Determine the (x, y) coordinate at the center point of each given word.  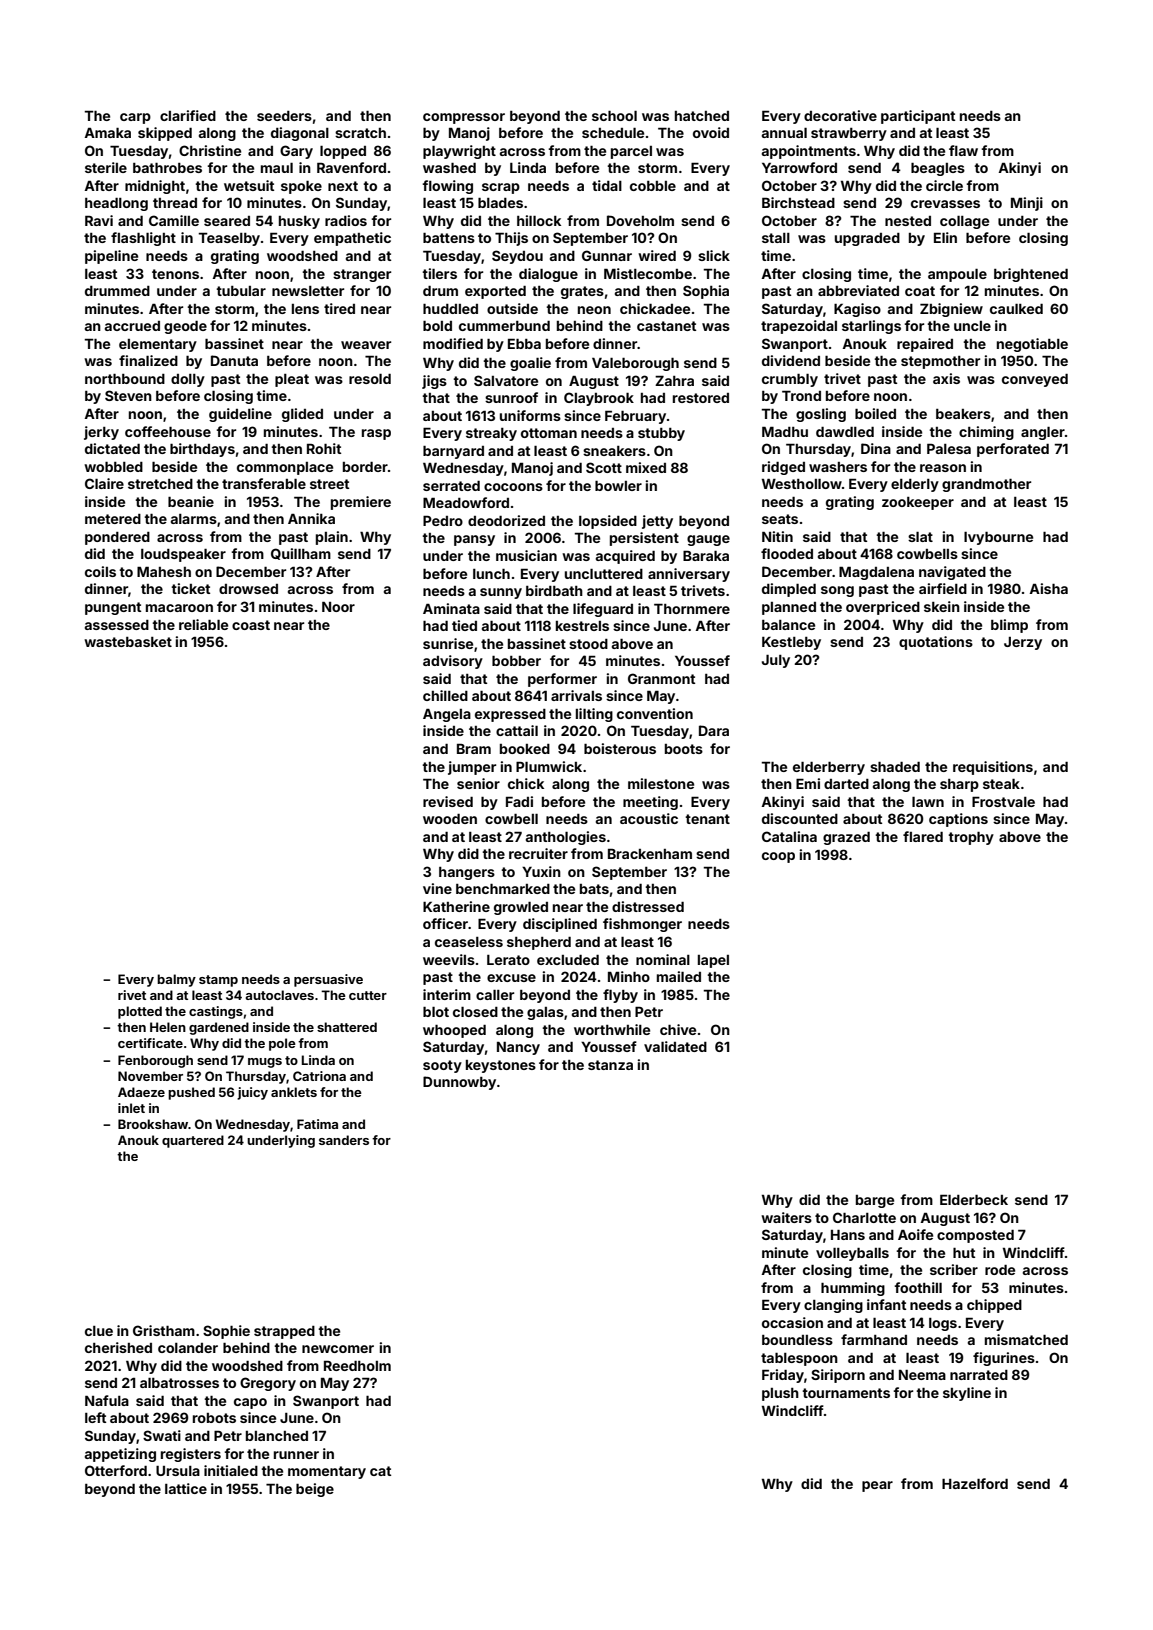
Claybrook (599, 399)
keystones (501, 1066)
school (614, 116)
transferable (264, 483)
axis (946, 378)
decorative (840, 115)
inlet (131, 1108)
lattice (186, 1488)
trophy (971, 838)
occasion (792, 1322)
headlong (116, 204)
